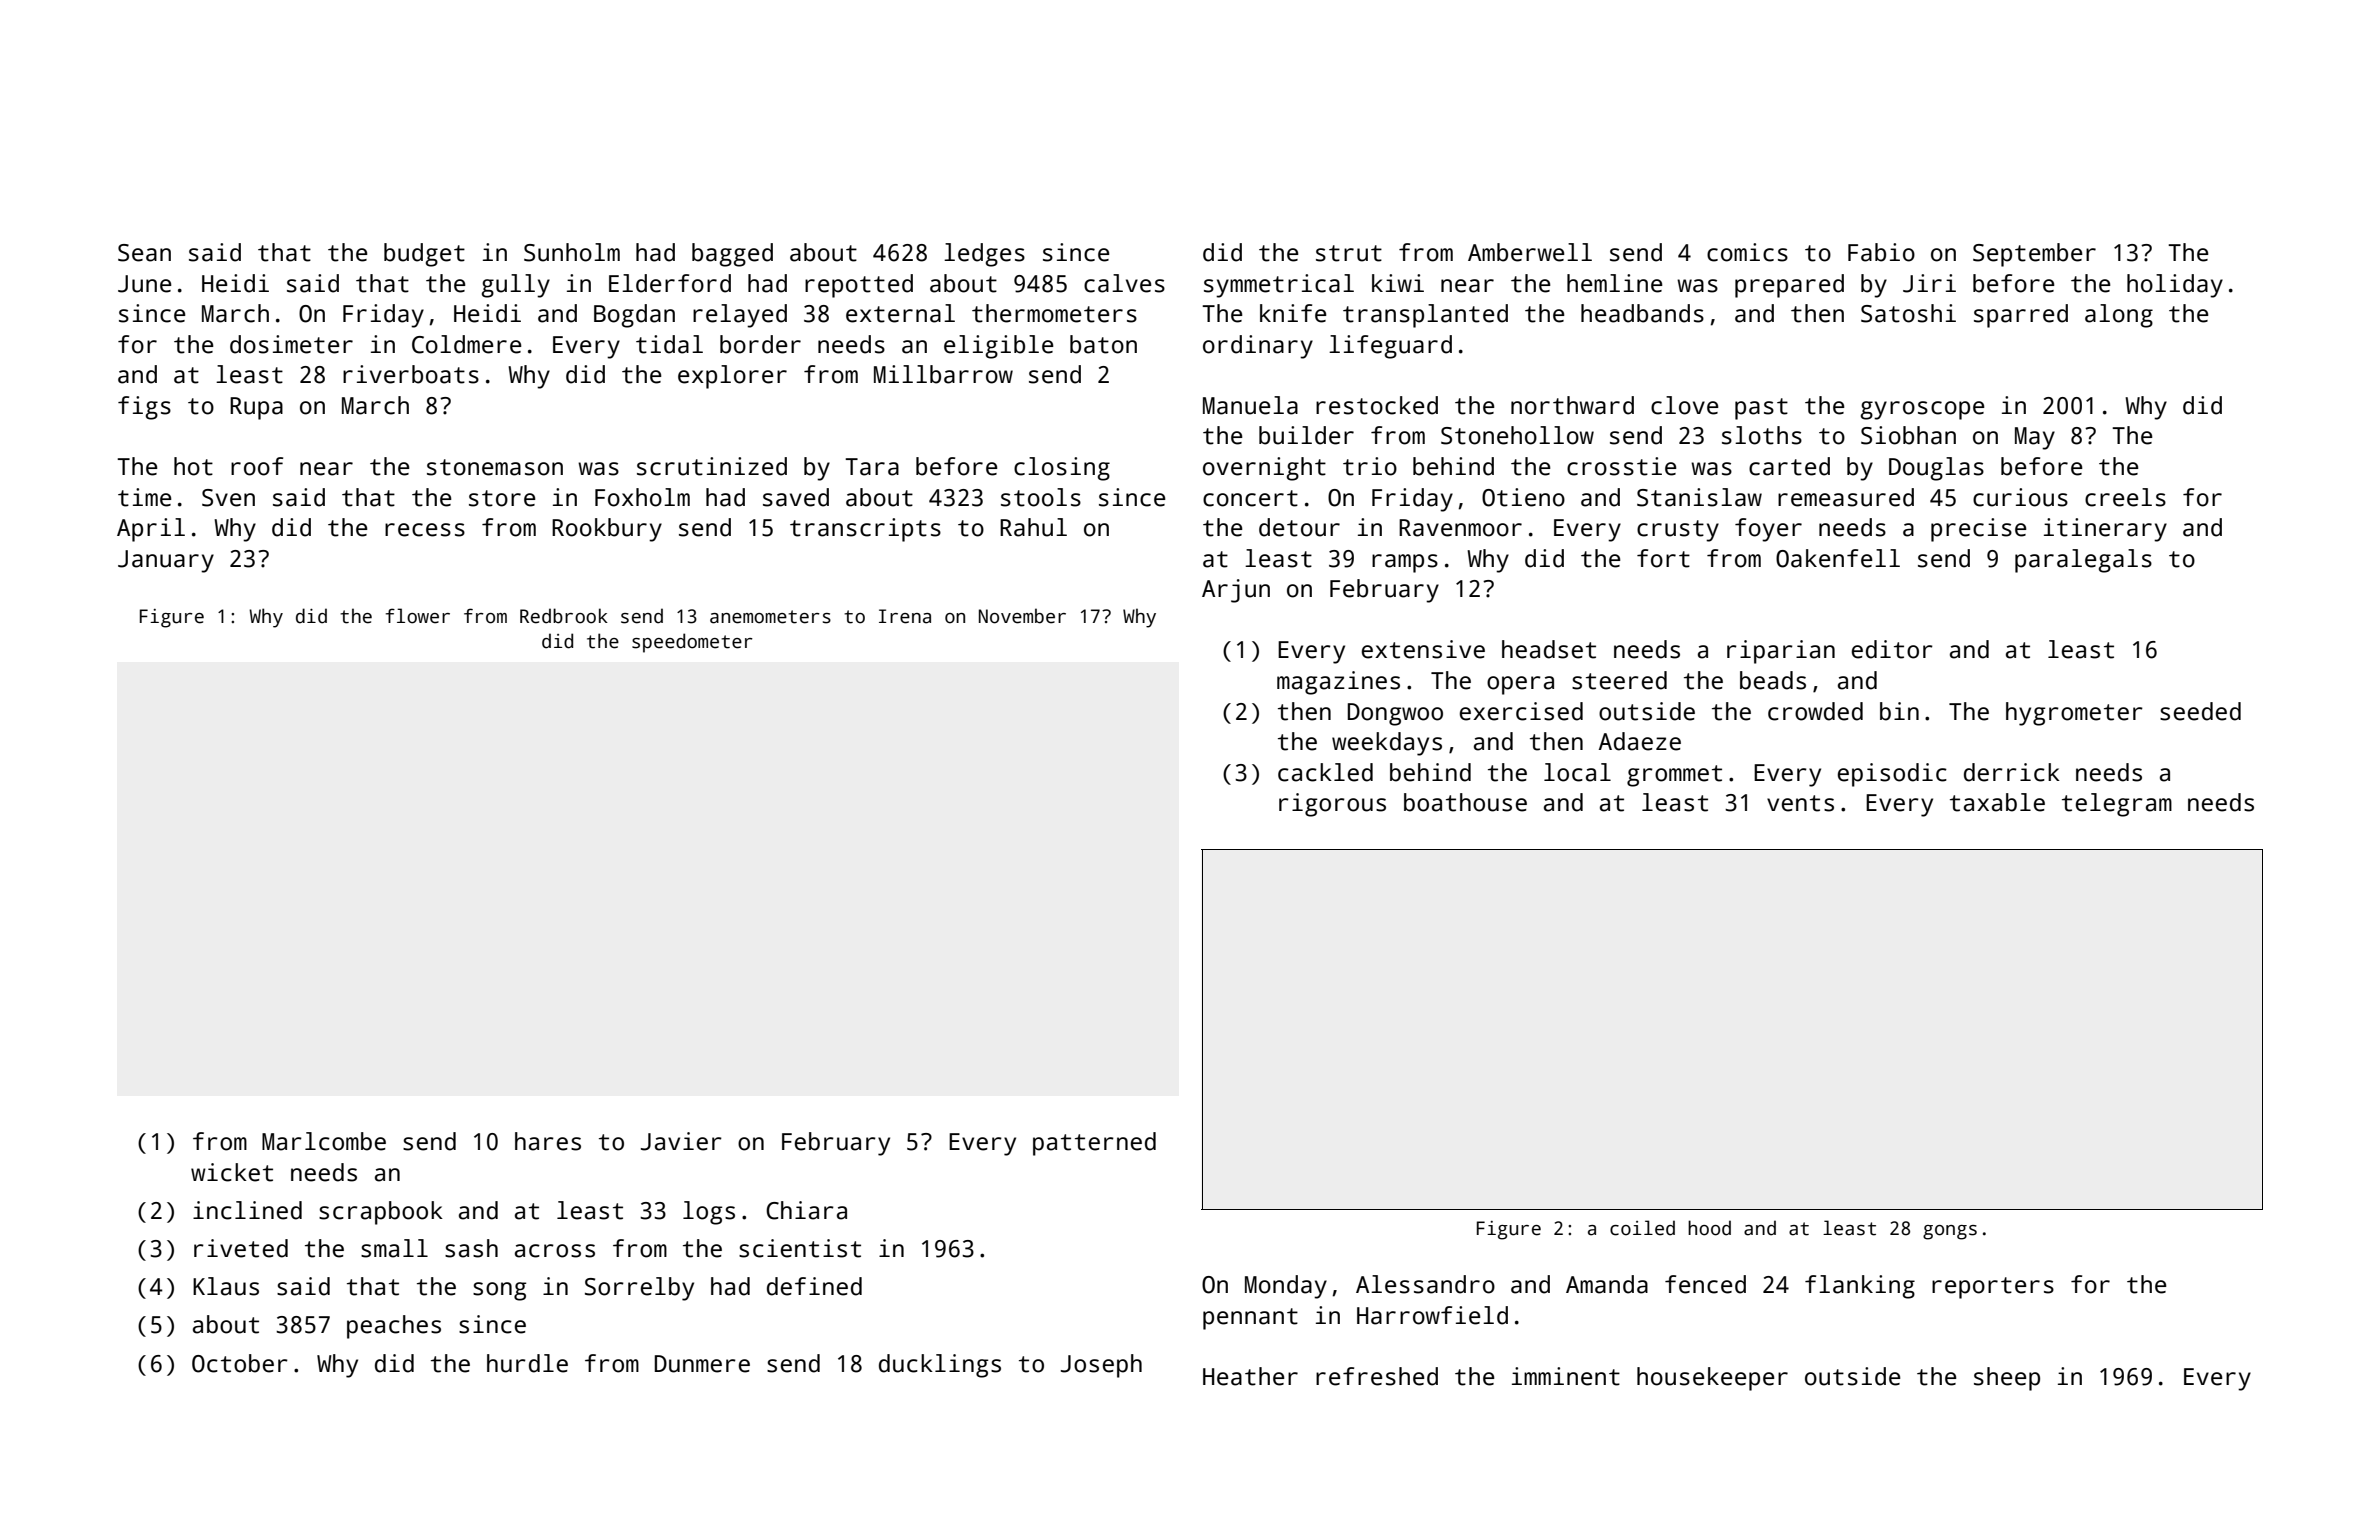 This screenshot has width=2380, height=1540. Describe the element at coordinates (1250, 1376) in the screenshot. I see `Heather` at that location.
